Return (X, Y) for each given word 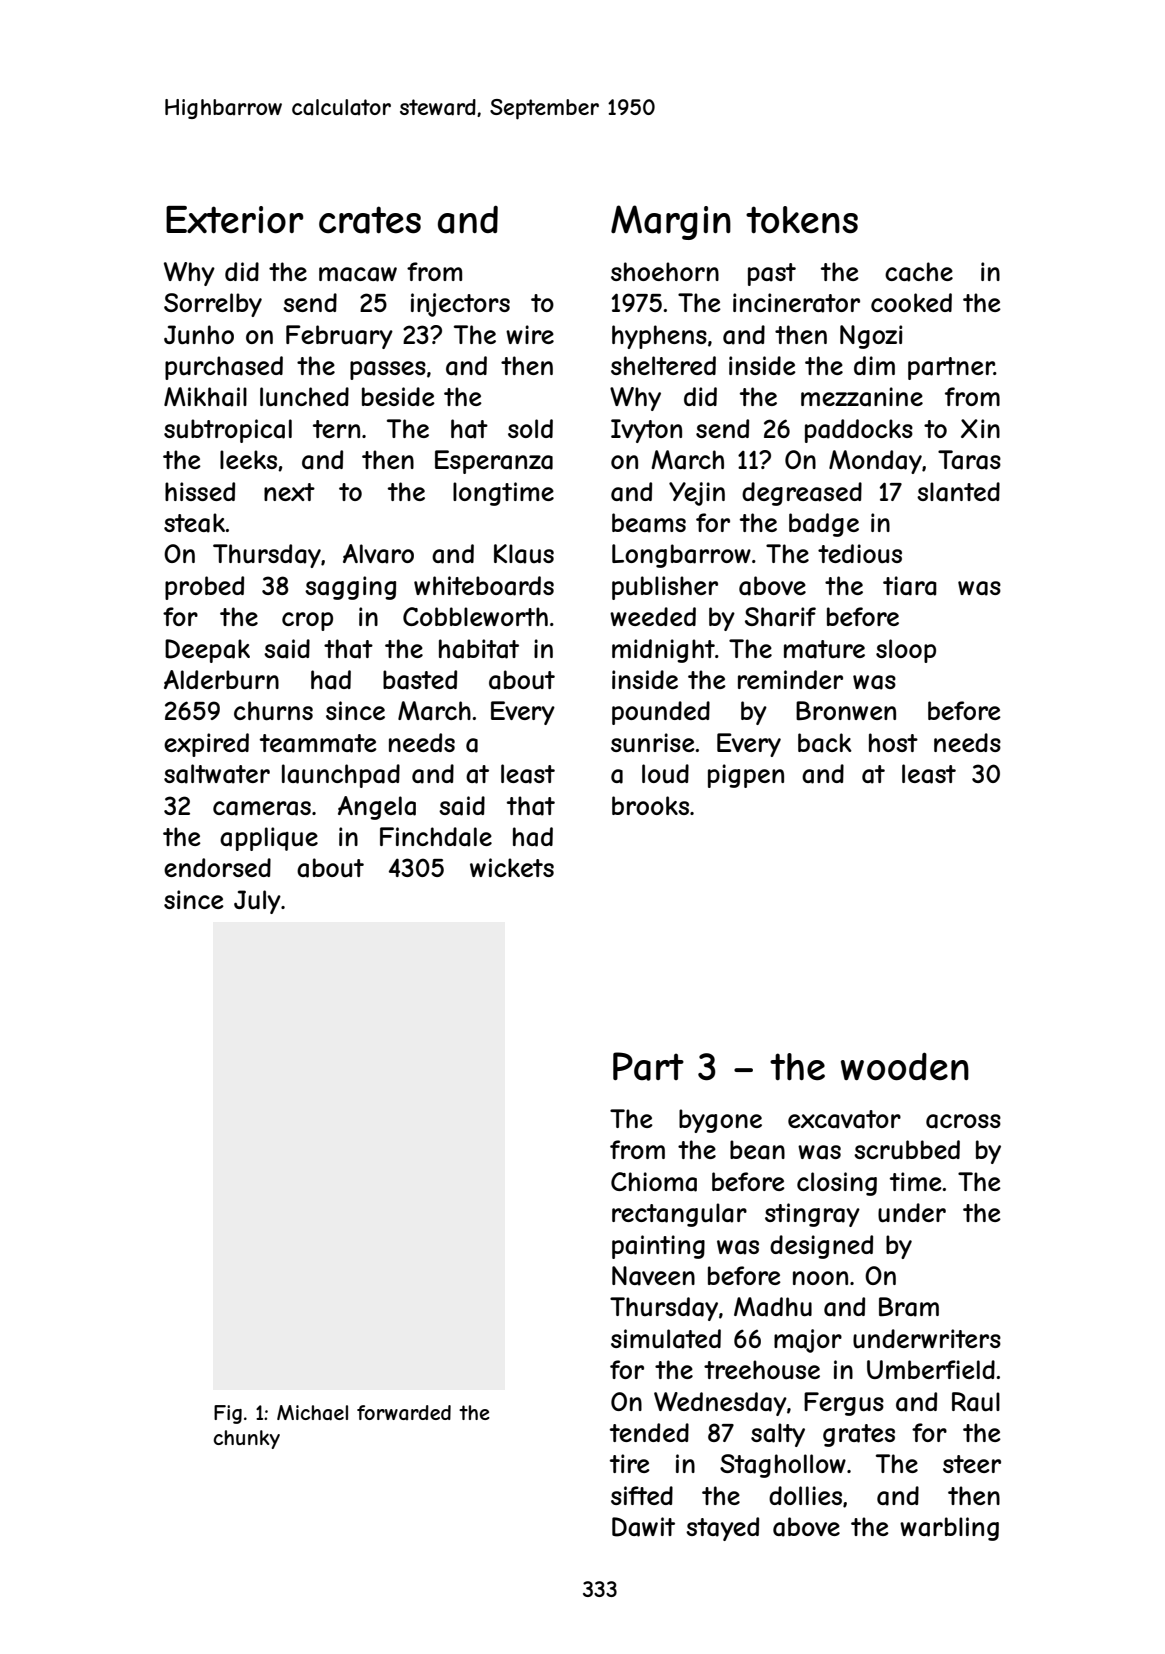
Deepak (207, 651)
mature (824, 649)
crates (370, 220)
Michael (312, 1413)
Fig (228, 1414)
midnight (663, 651)
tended (649, 1432)
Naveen (653, 1276)
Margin (671, 222)
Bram (909, 1307)
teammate (318, 743)
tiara (910, 586)
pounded (661, 713)
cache (919, 272)
